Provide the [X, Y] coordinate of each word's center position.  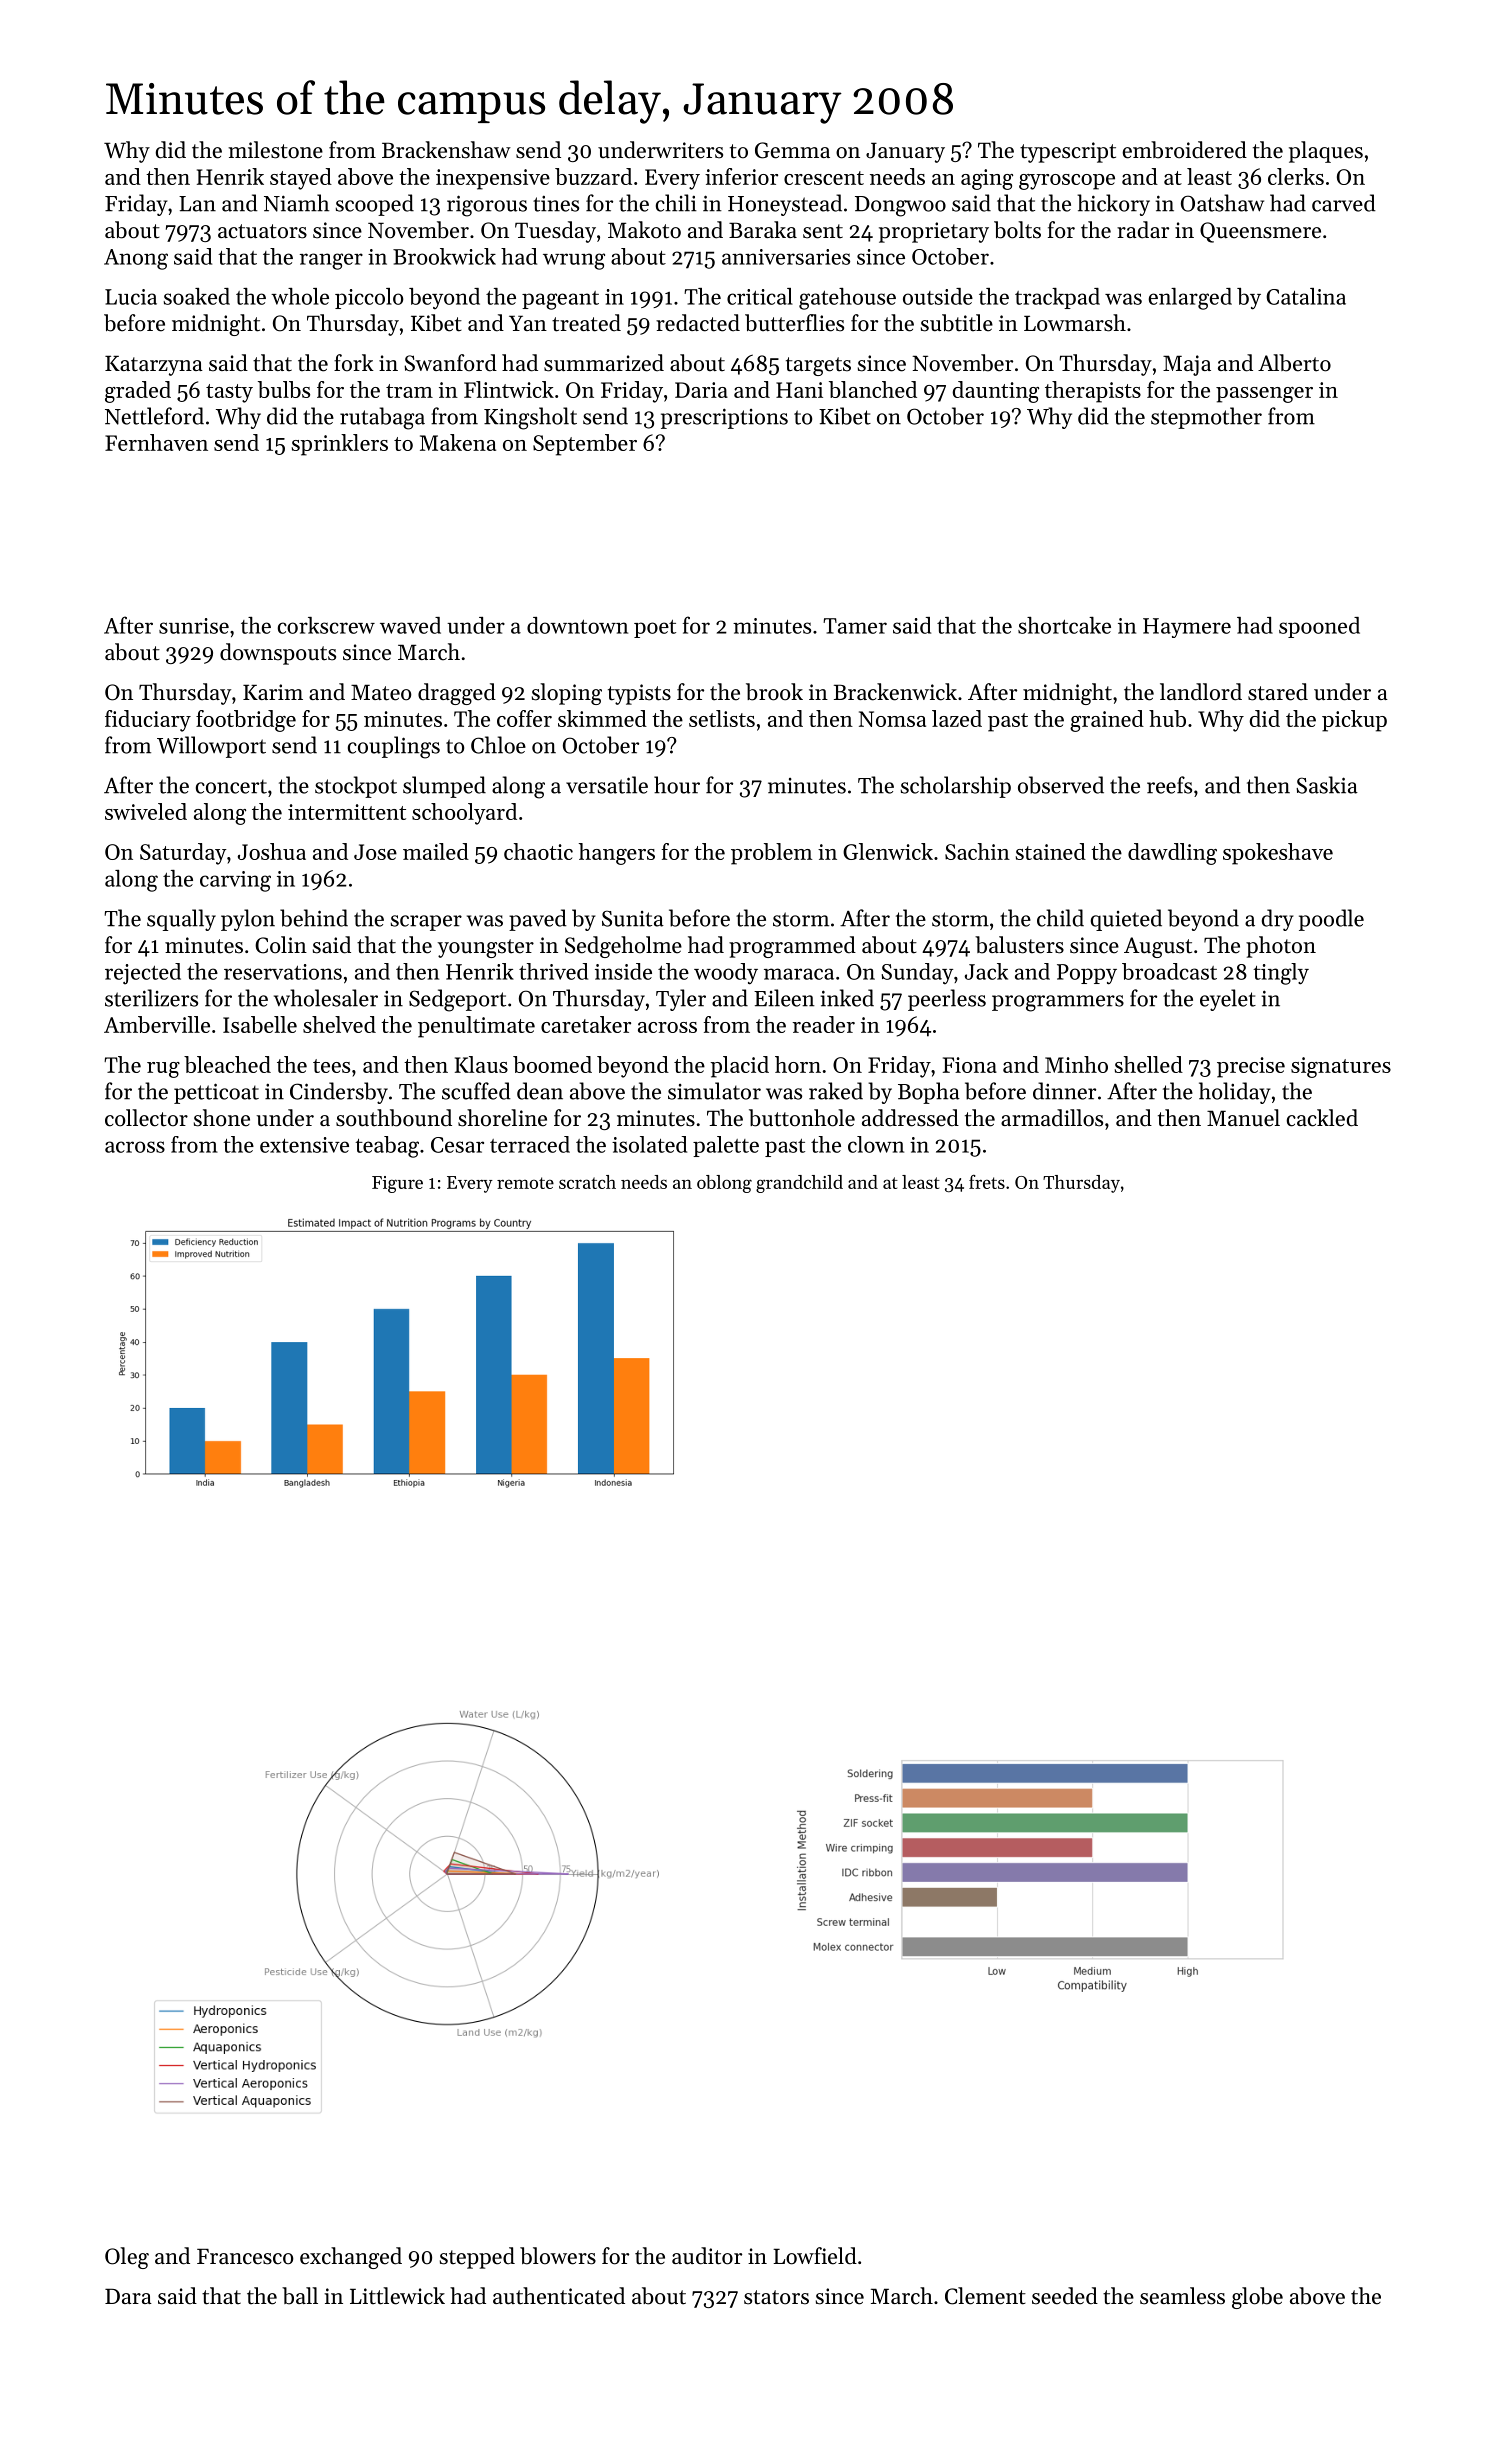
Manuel [1243, 1118]
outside [938, 296]
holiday [1235, 1093]
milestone [275, 150]
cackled [1322, 1118]
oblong [724, 1184]
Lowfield [815, 2256]
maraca [799, 974]
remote [525, 1183]
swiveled [146, 811]
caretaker [586, 1024]
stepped [477, 2258]
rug [163, 1070]
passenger [1264, 395]
